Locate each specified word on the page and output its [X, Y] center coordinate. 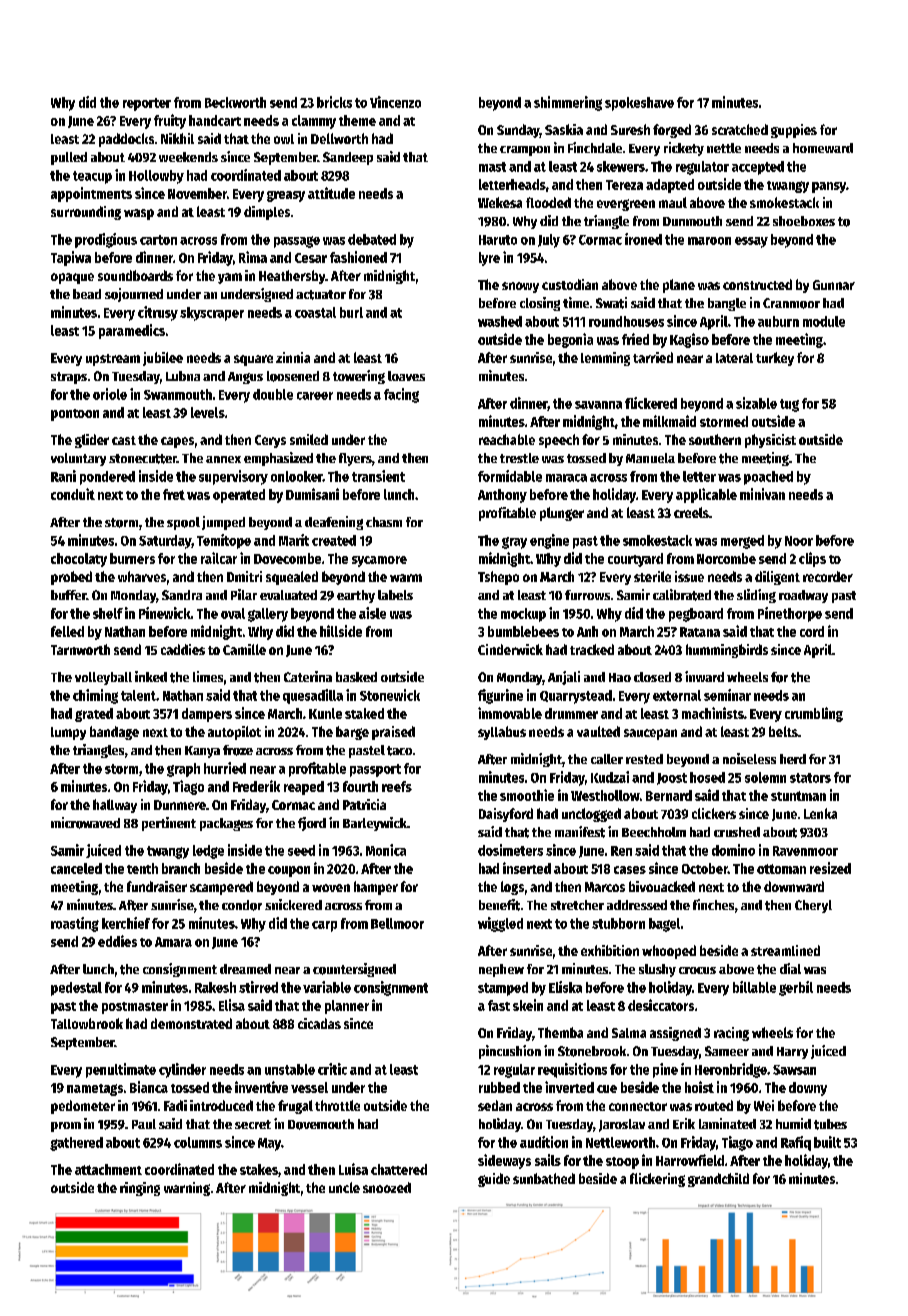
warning [187, 1189]
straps [69, 378]
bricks [334, 102]
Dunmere [180, 805]
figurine [500, 696]
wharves [142, 576]
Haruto [498, 240]
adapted [670, 186]
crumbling [814, 714]
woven [331, 888]
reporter [147, 104]
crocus [697, 970]
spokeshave [639, 104]
